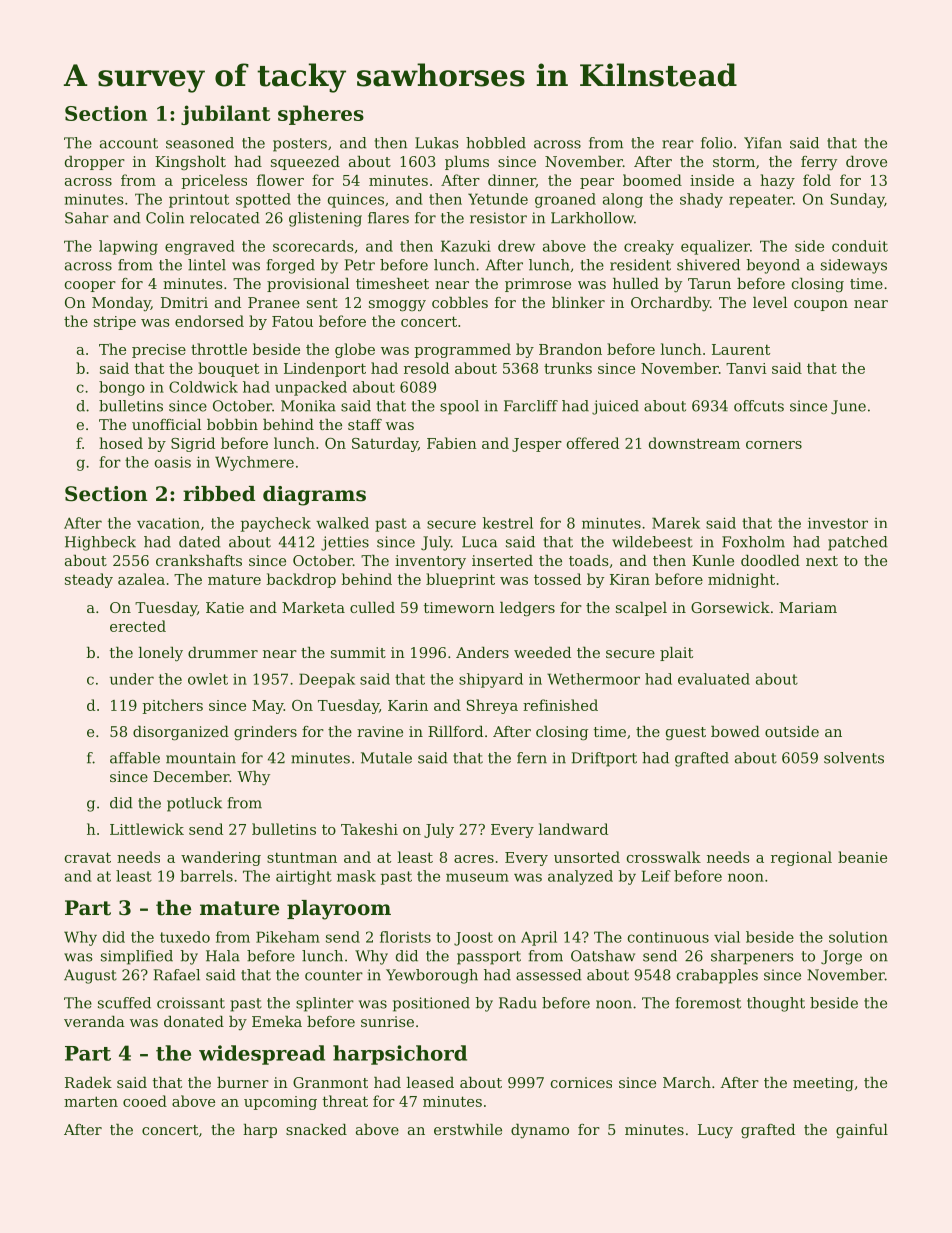 Image resolution: width=952 pixels, height=1233 pixels. I want to click on Littlewick, so click(147, 829).
